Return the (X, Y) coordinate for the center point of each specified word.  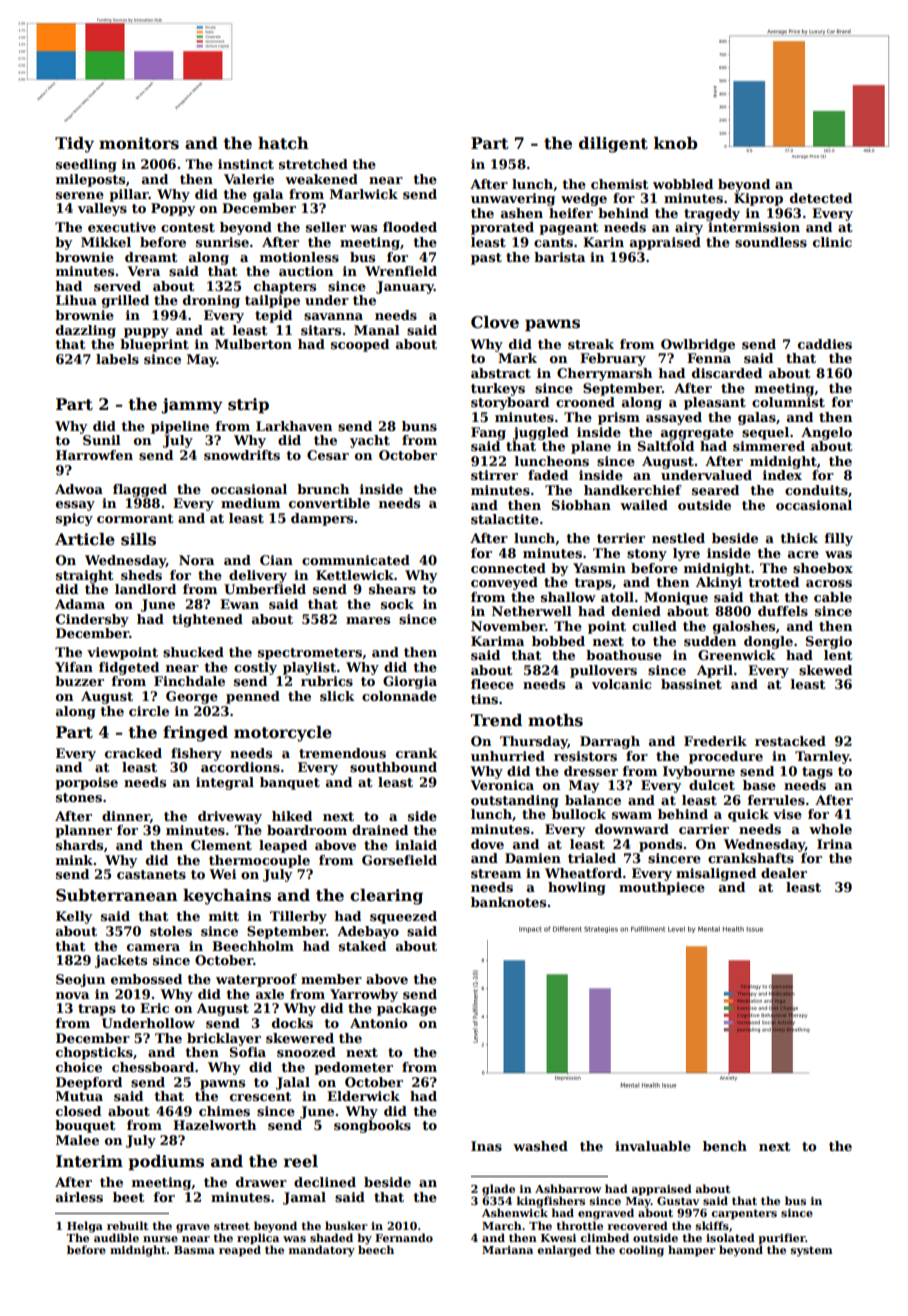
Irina (834, 844)
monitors (139, 143)
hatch (283, 143)
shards (79, 845)
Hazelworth (214, 1125)
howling (577, 888)
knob (675, 143)
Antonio (378, 1023)
